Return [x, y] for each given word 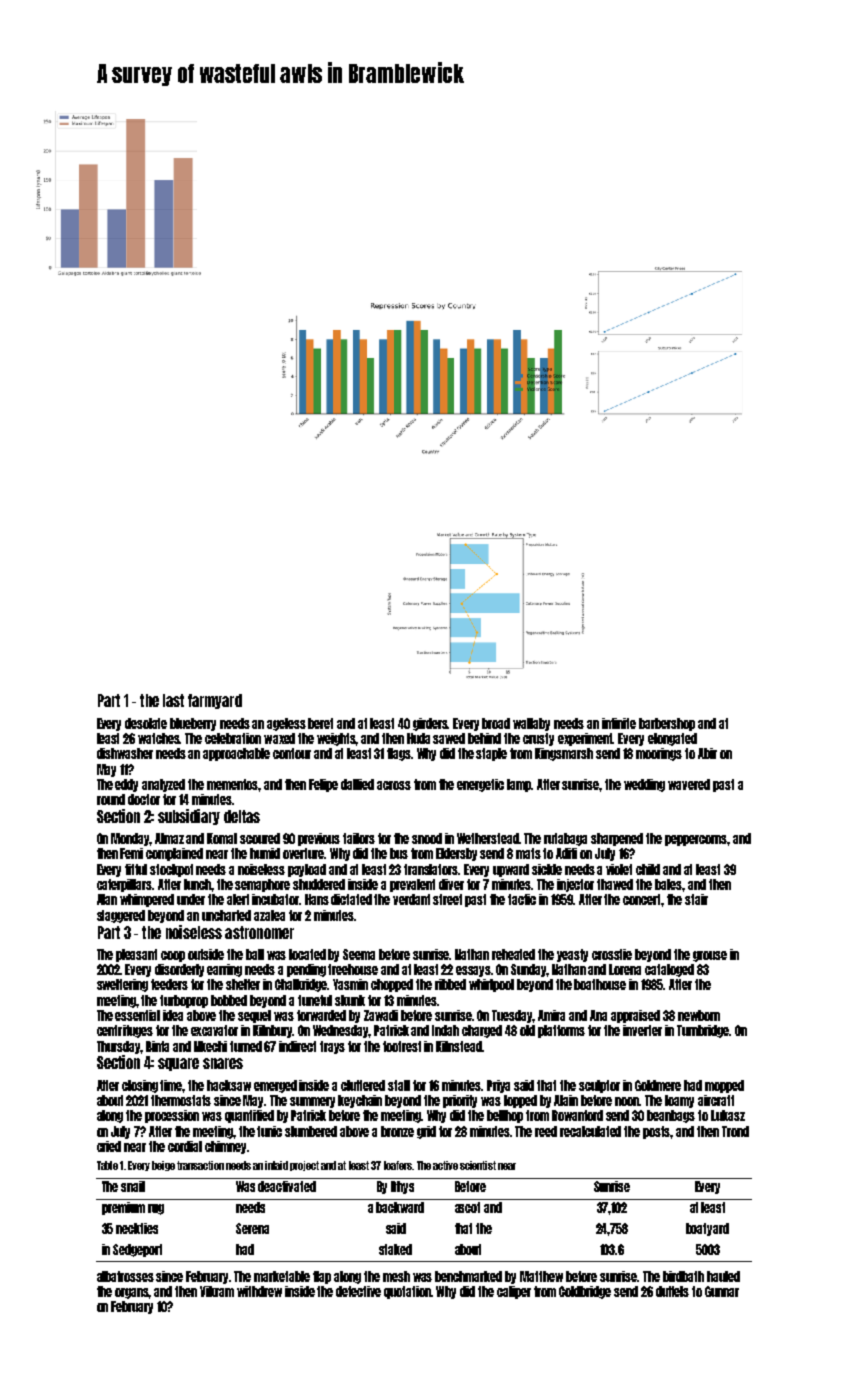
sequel [254, 1016]
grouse [710, 956]
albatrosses [125, 1276]
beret [320, 723]
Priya [498, 1086]
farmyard [215, 701]
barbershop [667, 724]
